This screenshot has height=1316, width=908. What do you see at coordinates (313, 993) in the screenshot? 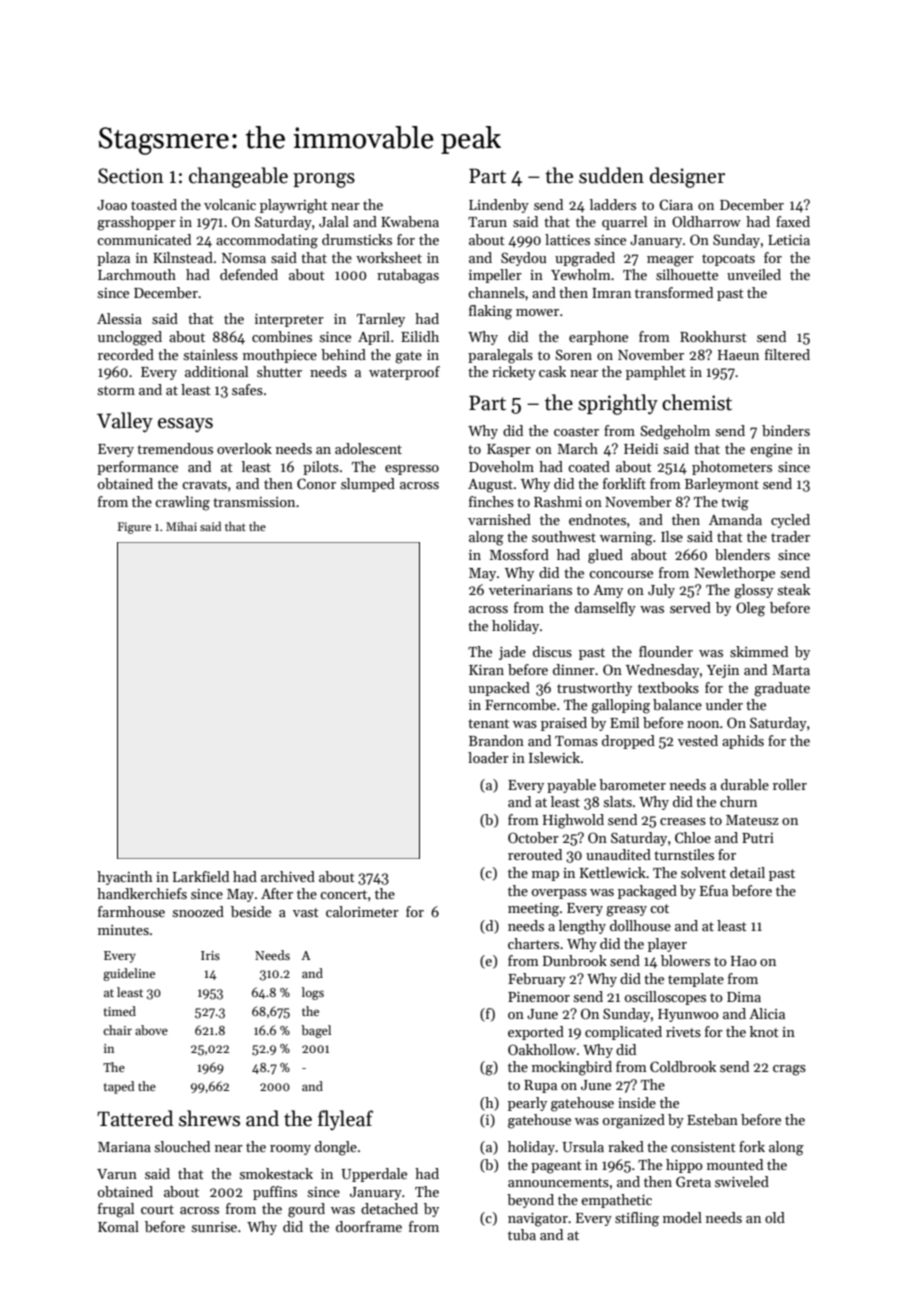
I see `logs` at bounding box center [313, 993].
